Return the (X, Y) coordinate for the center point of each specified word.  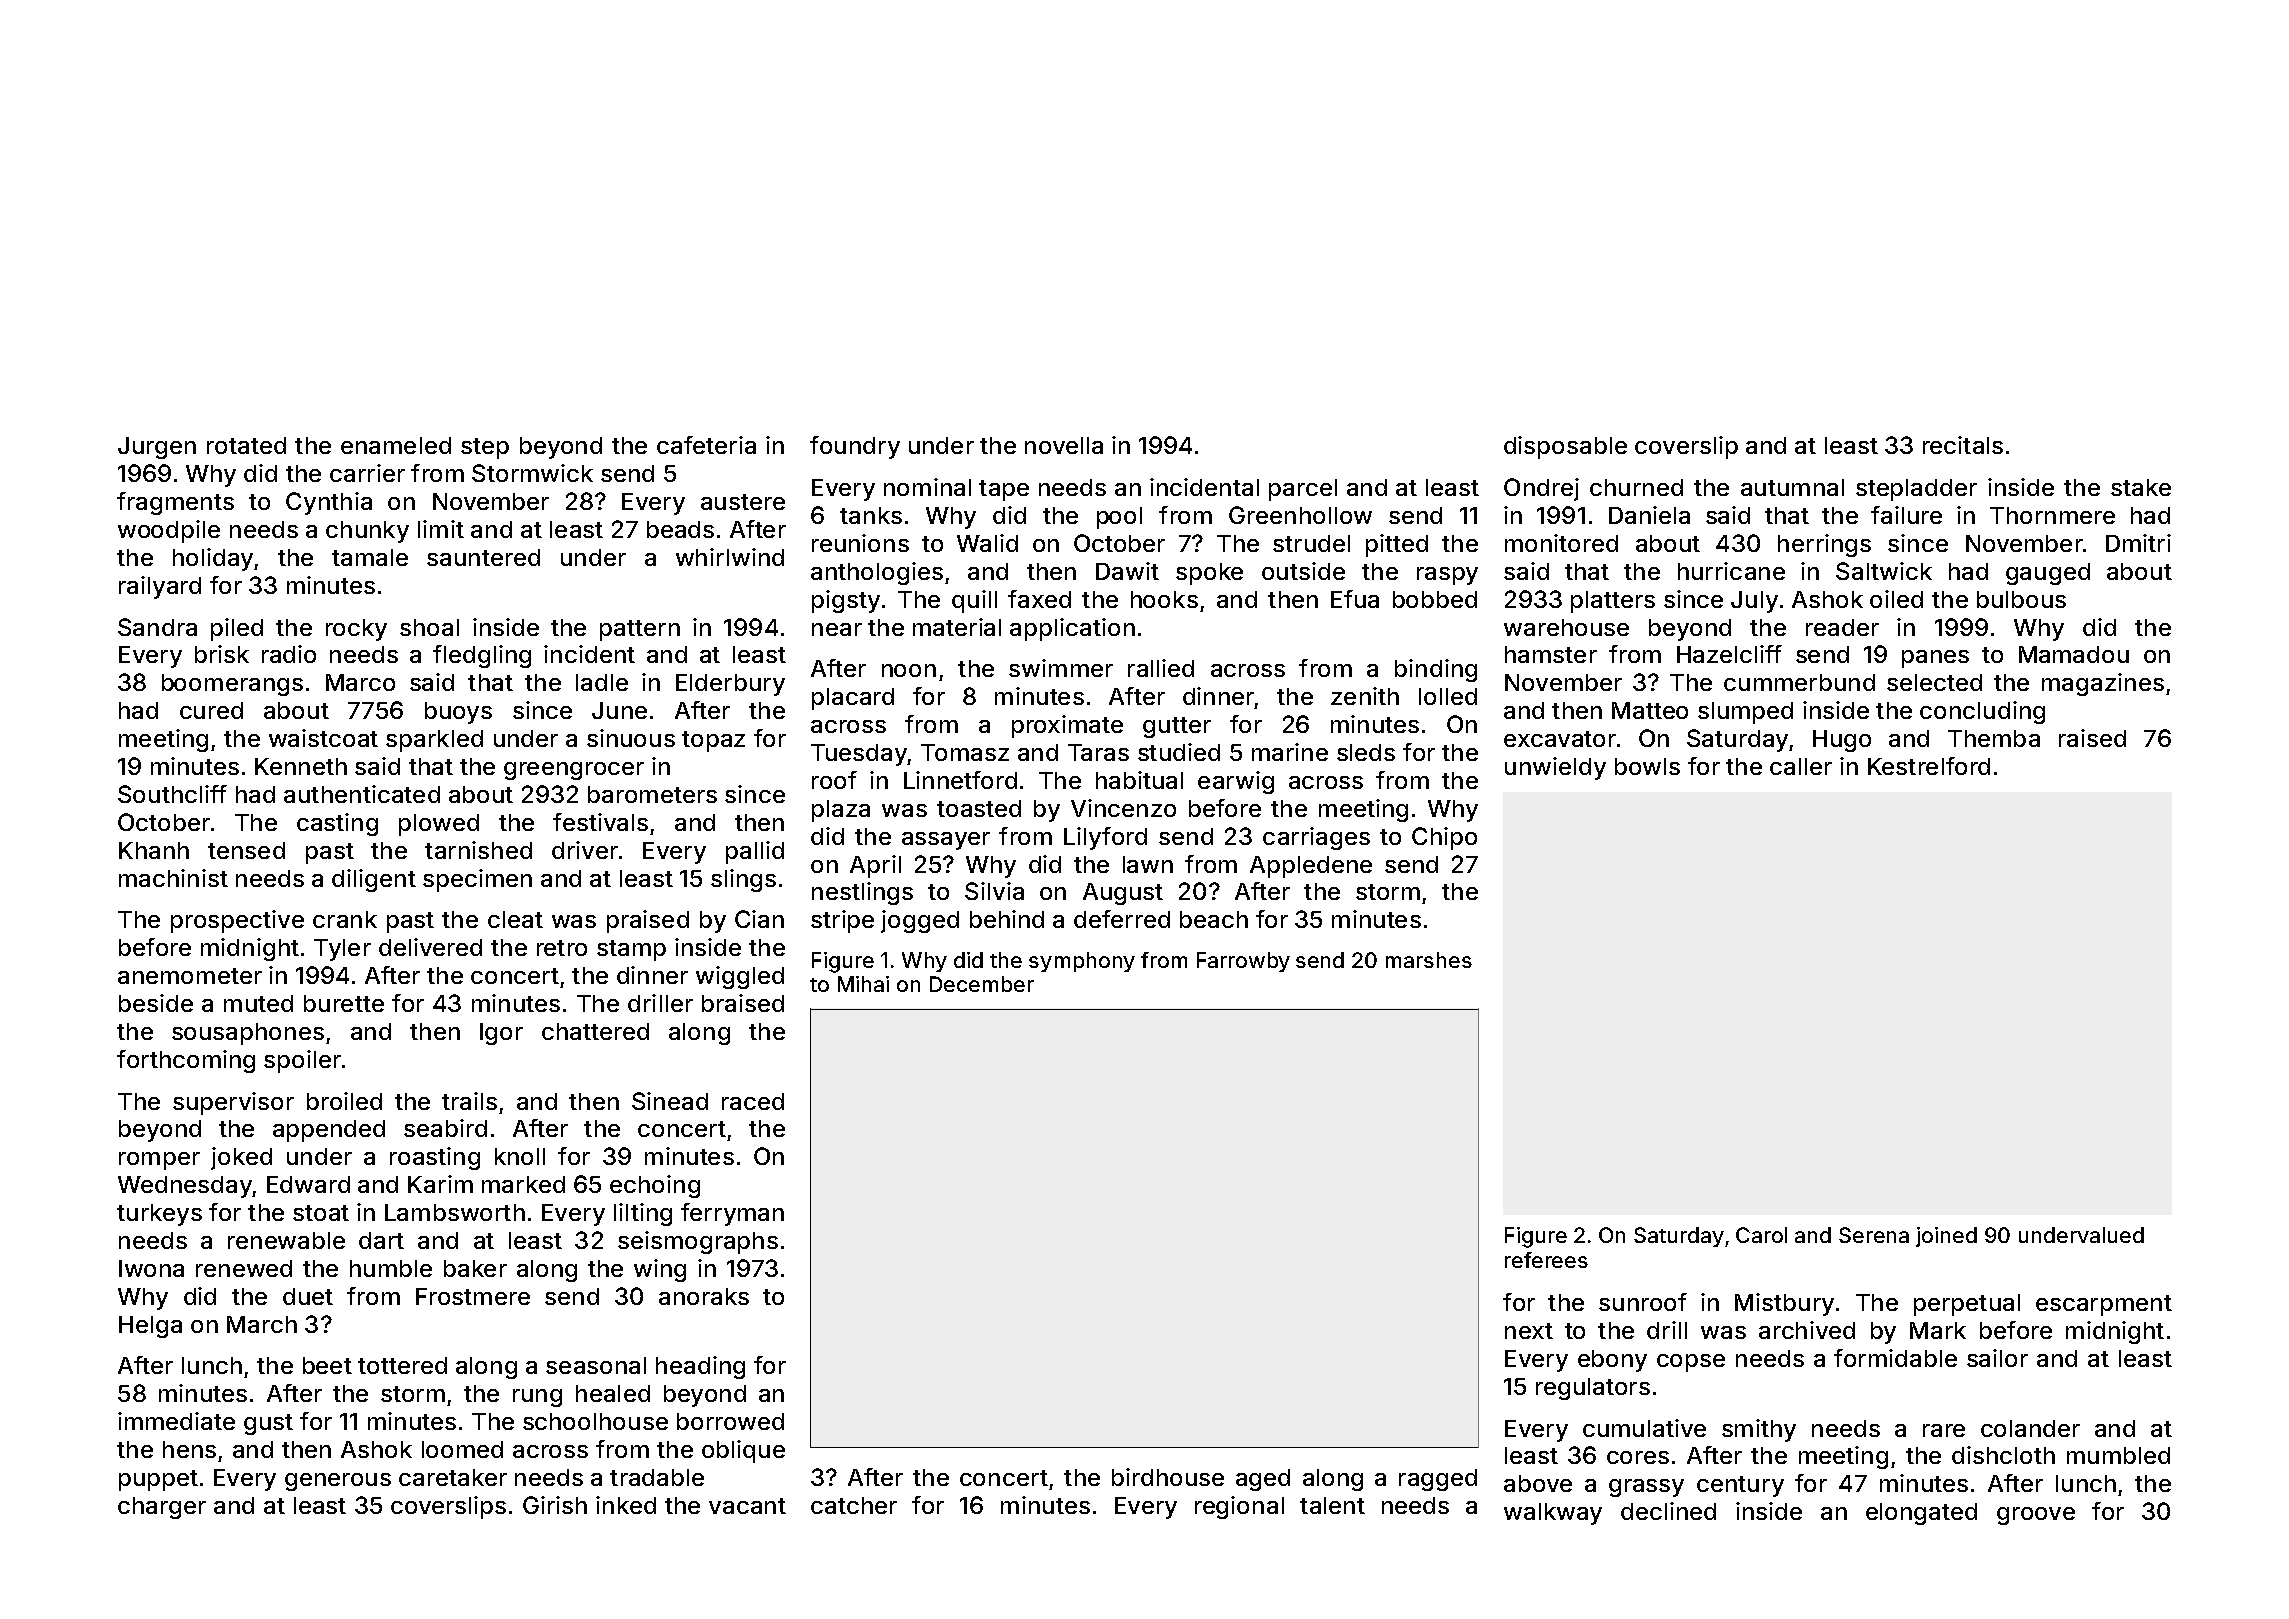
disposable (1565, 447)
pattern (640, 630)
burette (344, 1003)
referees (1546, 1260)
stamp (631, 950)
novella (1064, 445)
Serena (1874, 1235)
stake (2141, 487)
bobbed (1435, 599)
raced (753, 1101)
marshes (1429, 960)
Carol (1761, 1235)
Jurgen (157, 448)
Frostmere (473, 1296)
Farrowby (1243, 962)
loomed (462, 1449)
